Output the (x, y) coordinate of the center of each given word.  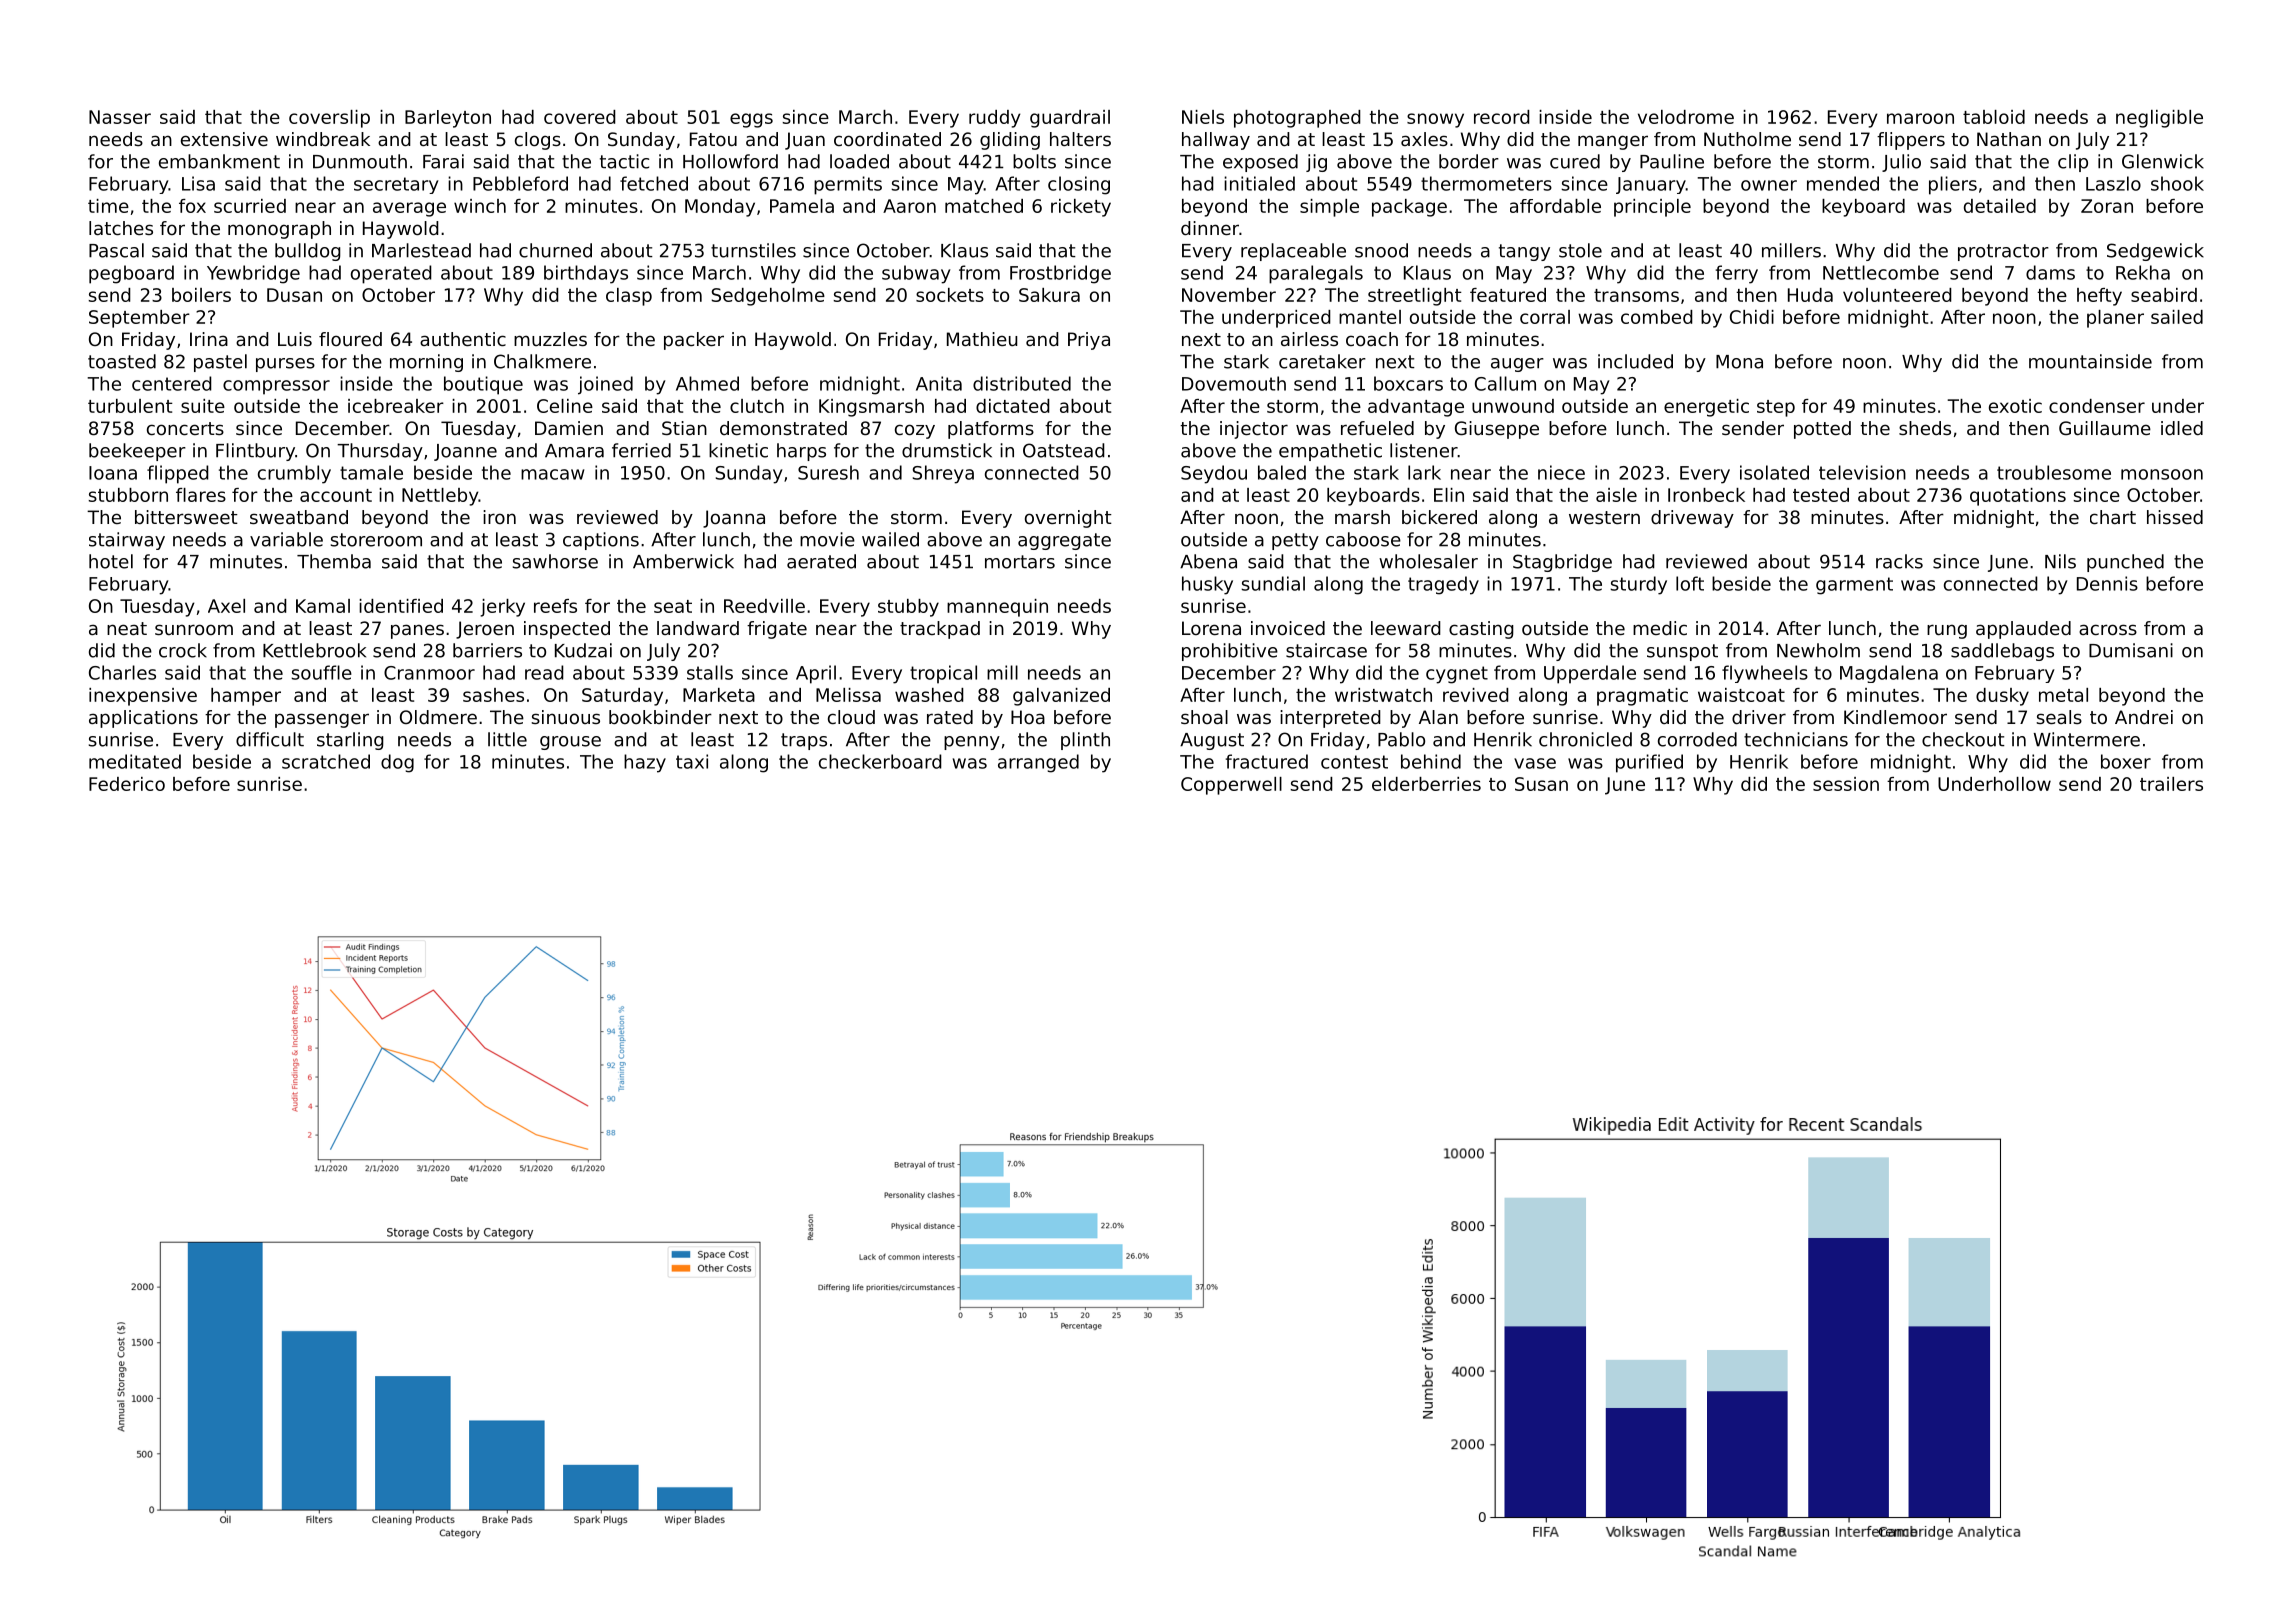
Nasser (120, 117)
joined (605, 385)
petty (1295, 541)
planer (2115, 319)
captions (601, 541)
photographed (1297, 119)
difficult (270, 739)
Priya (1089, 341)
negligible (2159, 119)
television (1862, 472)
